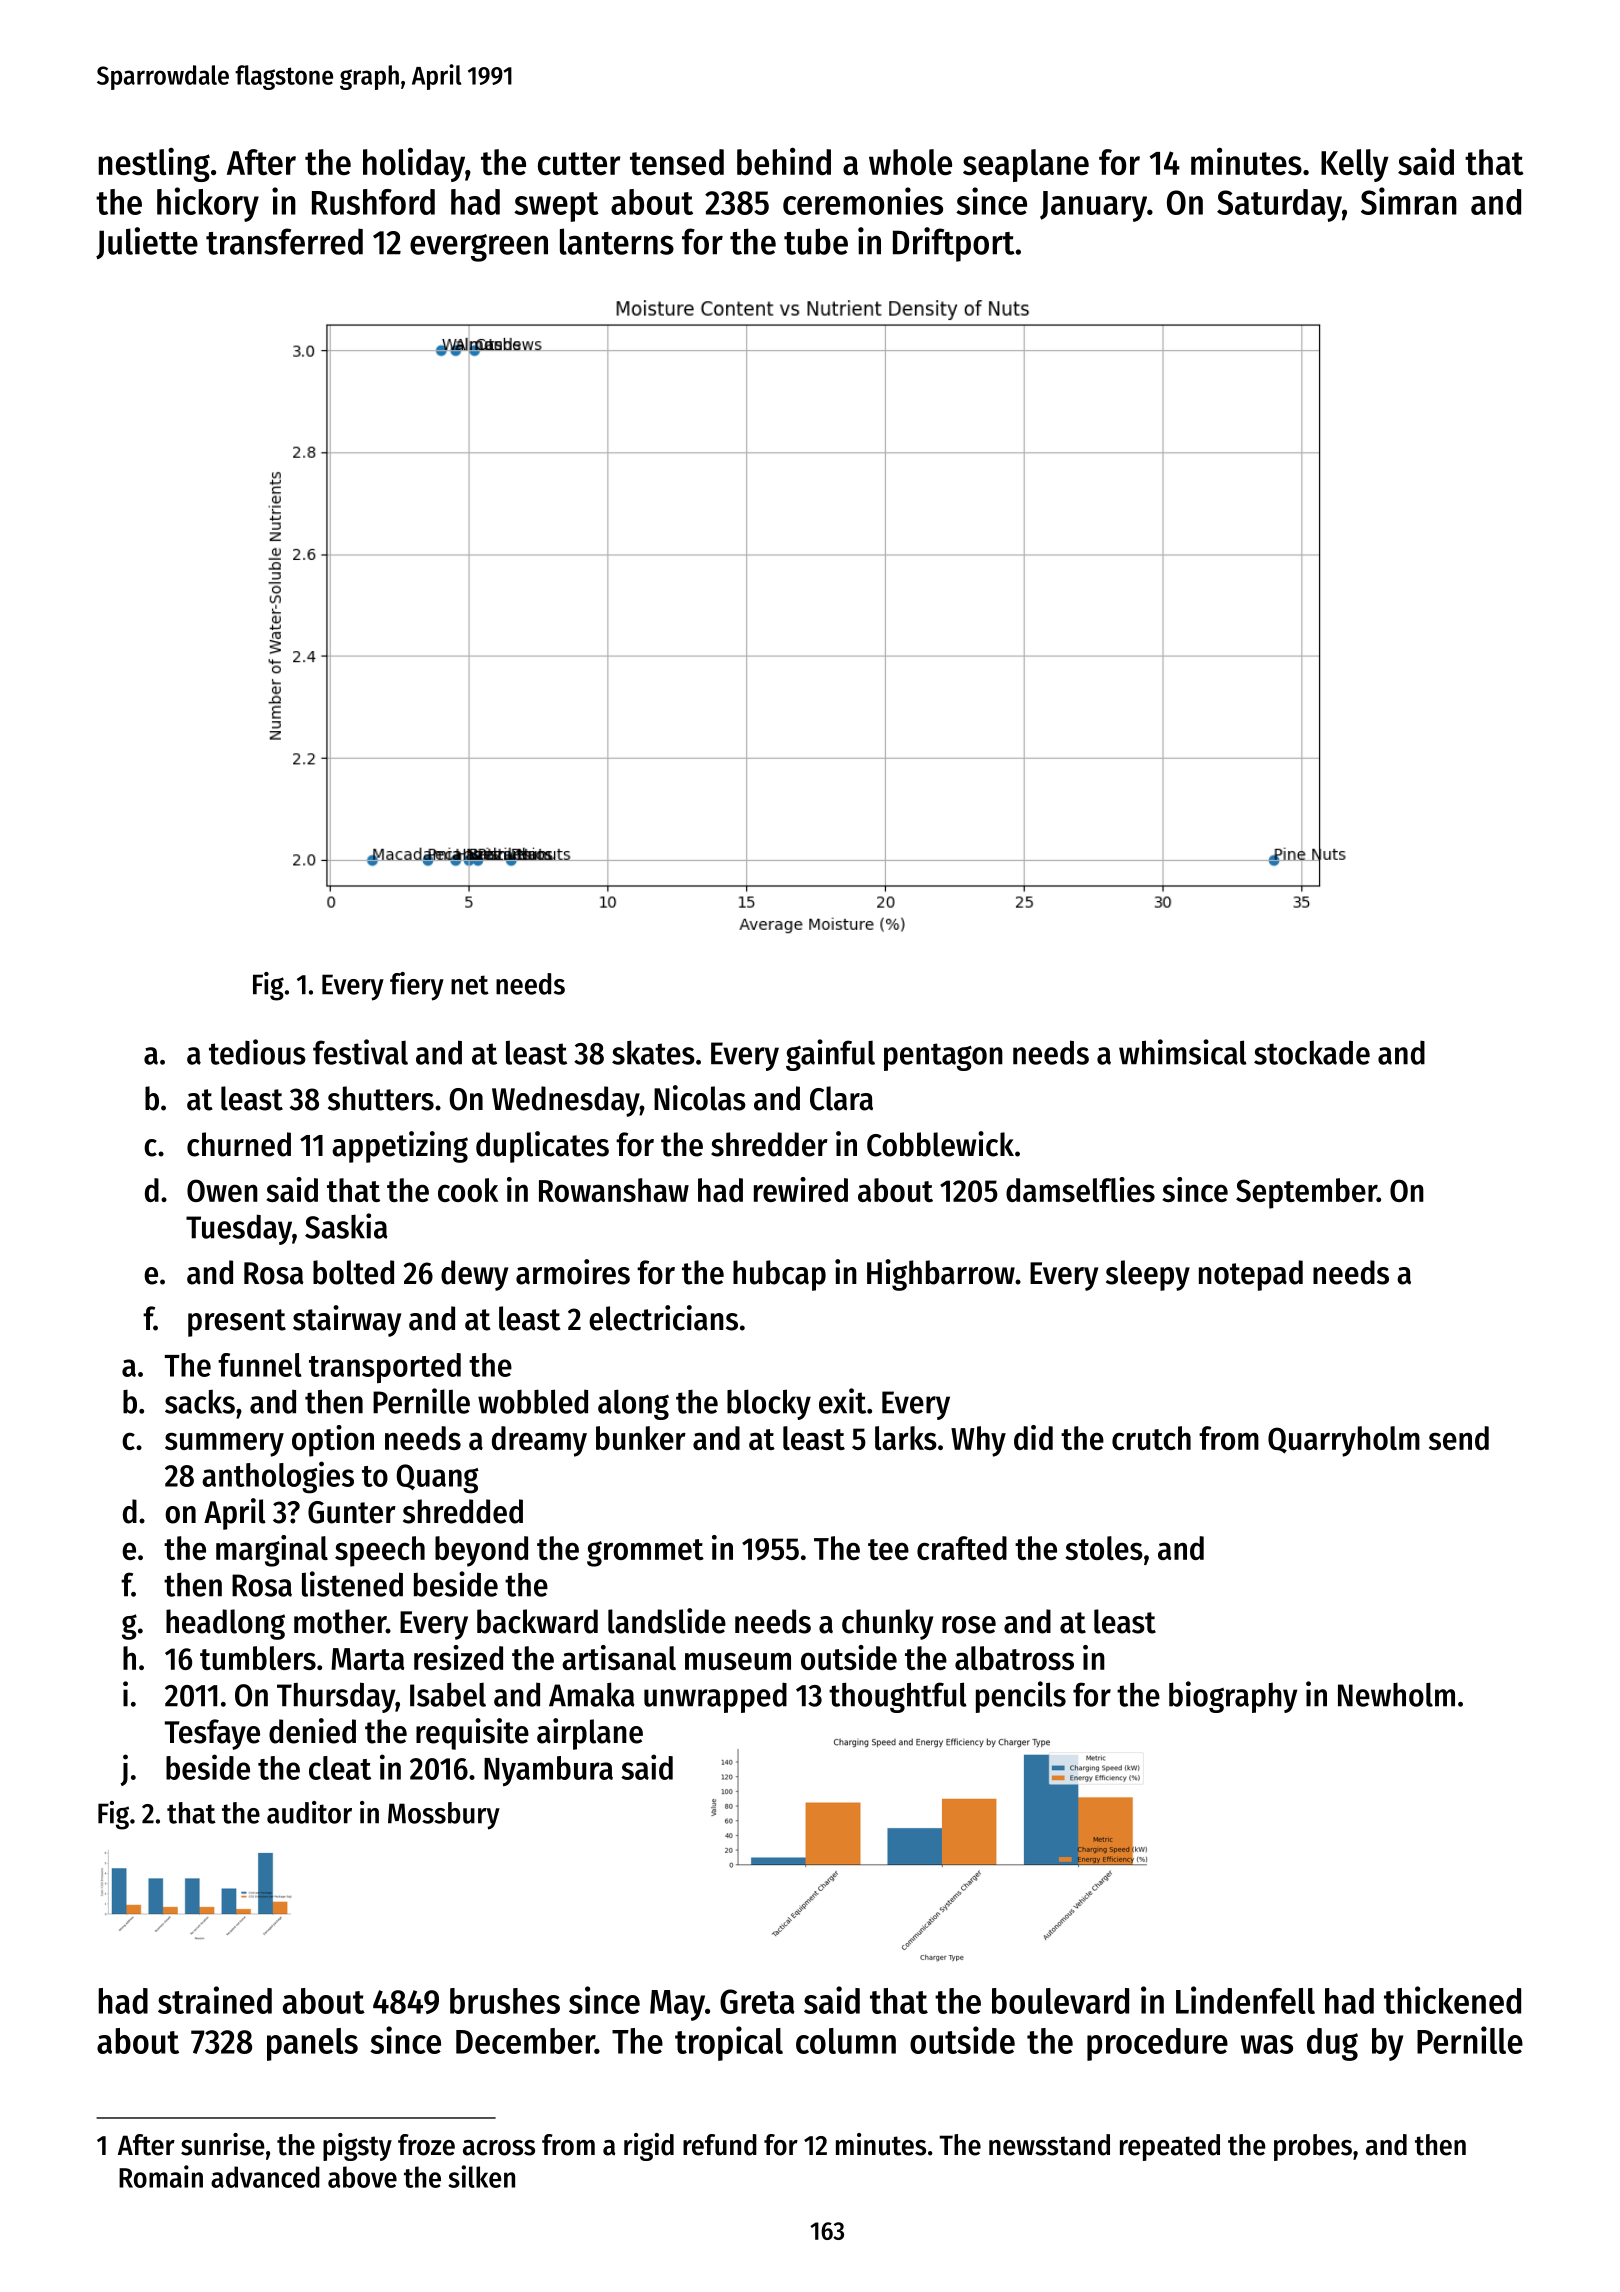  I want to click on hubcap, so click(779, 1275).
